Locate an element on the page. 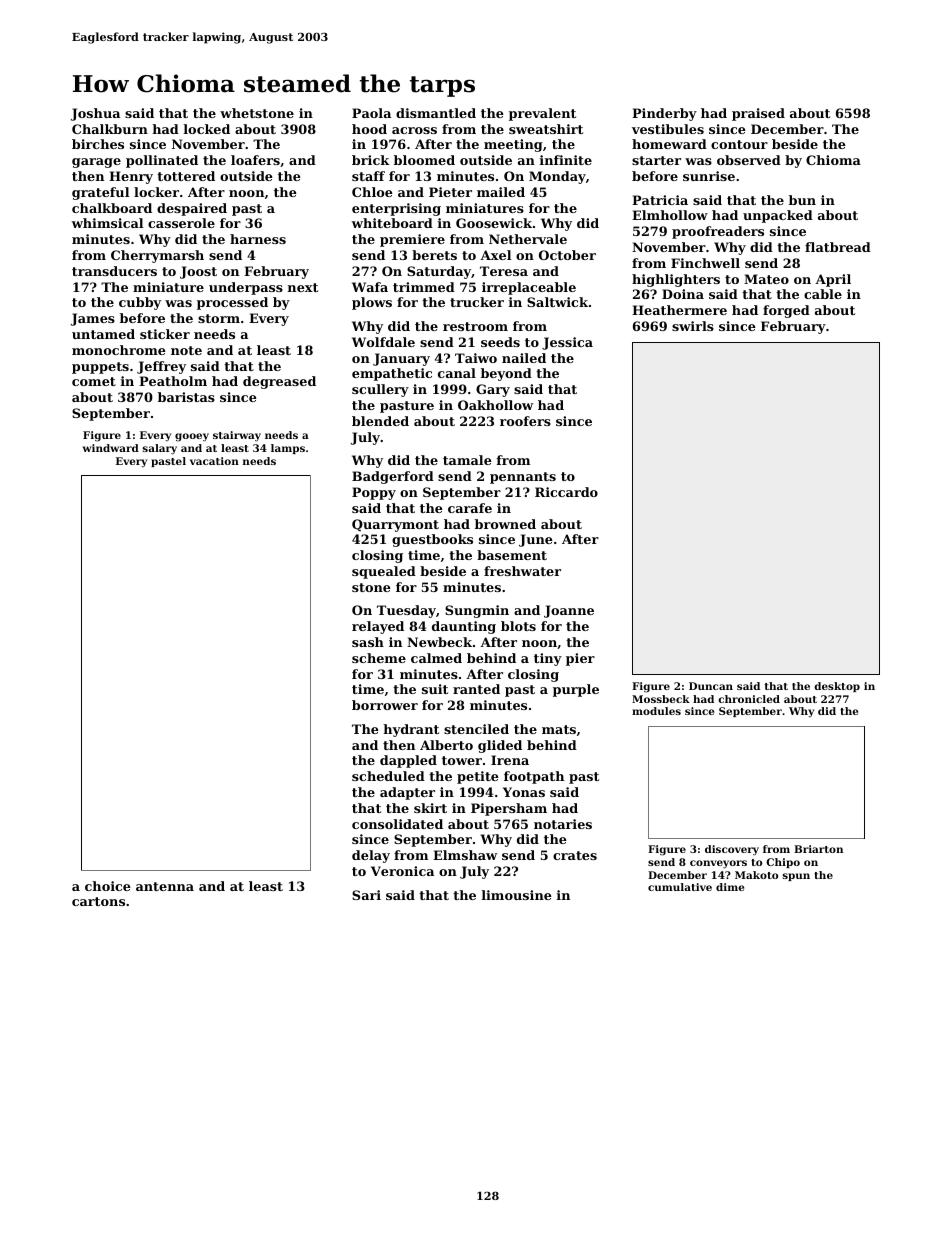  contour is located at coordinates (739, 144).
